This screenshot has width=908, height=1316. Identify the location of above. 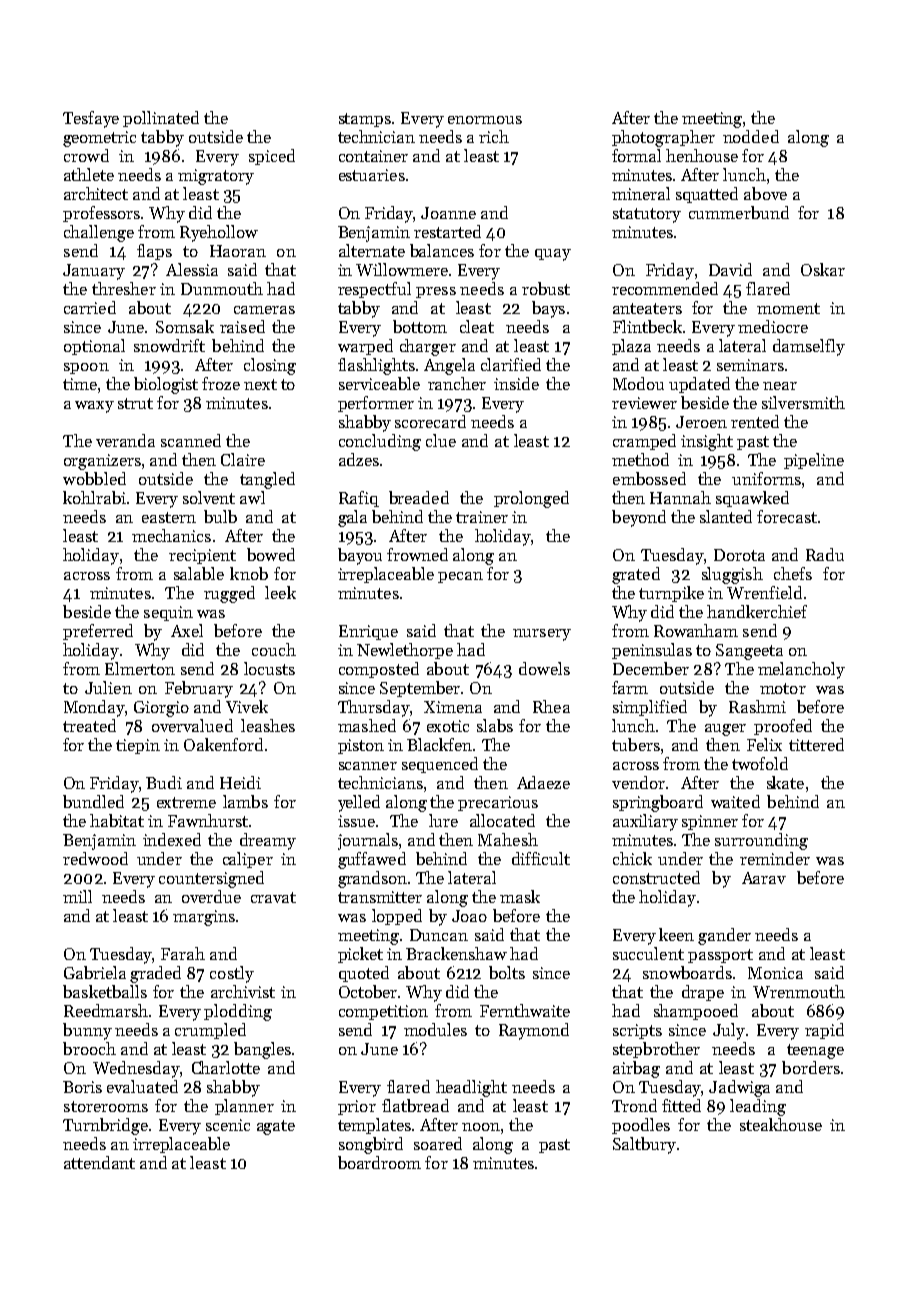
(765, 193).
